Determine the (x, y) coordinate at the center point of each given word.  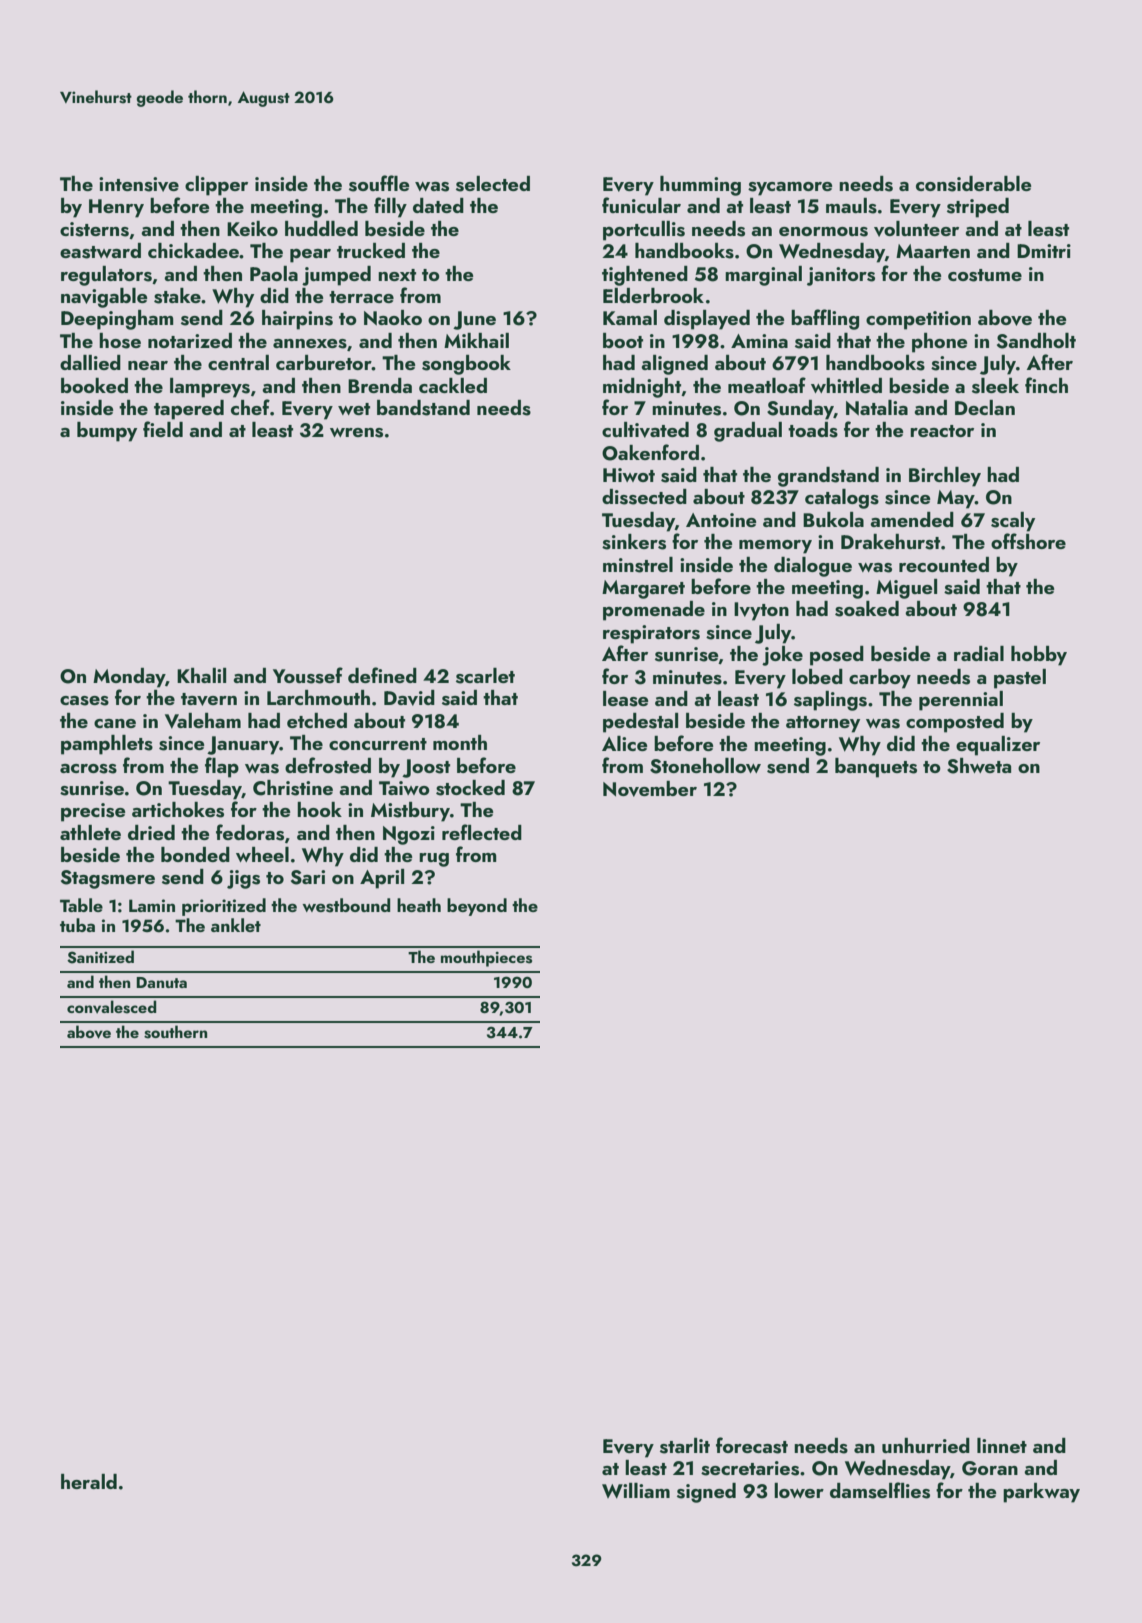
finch (1046, 385)
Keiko (252, 228)
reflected (482, 832)
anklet (236, 925)
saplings (830, 701)
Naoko (393, 317)
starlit (685, 1446)
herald (89, 1481)
